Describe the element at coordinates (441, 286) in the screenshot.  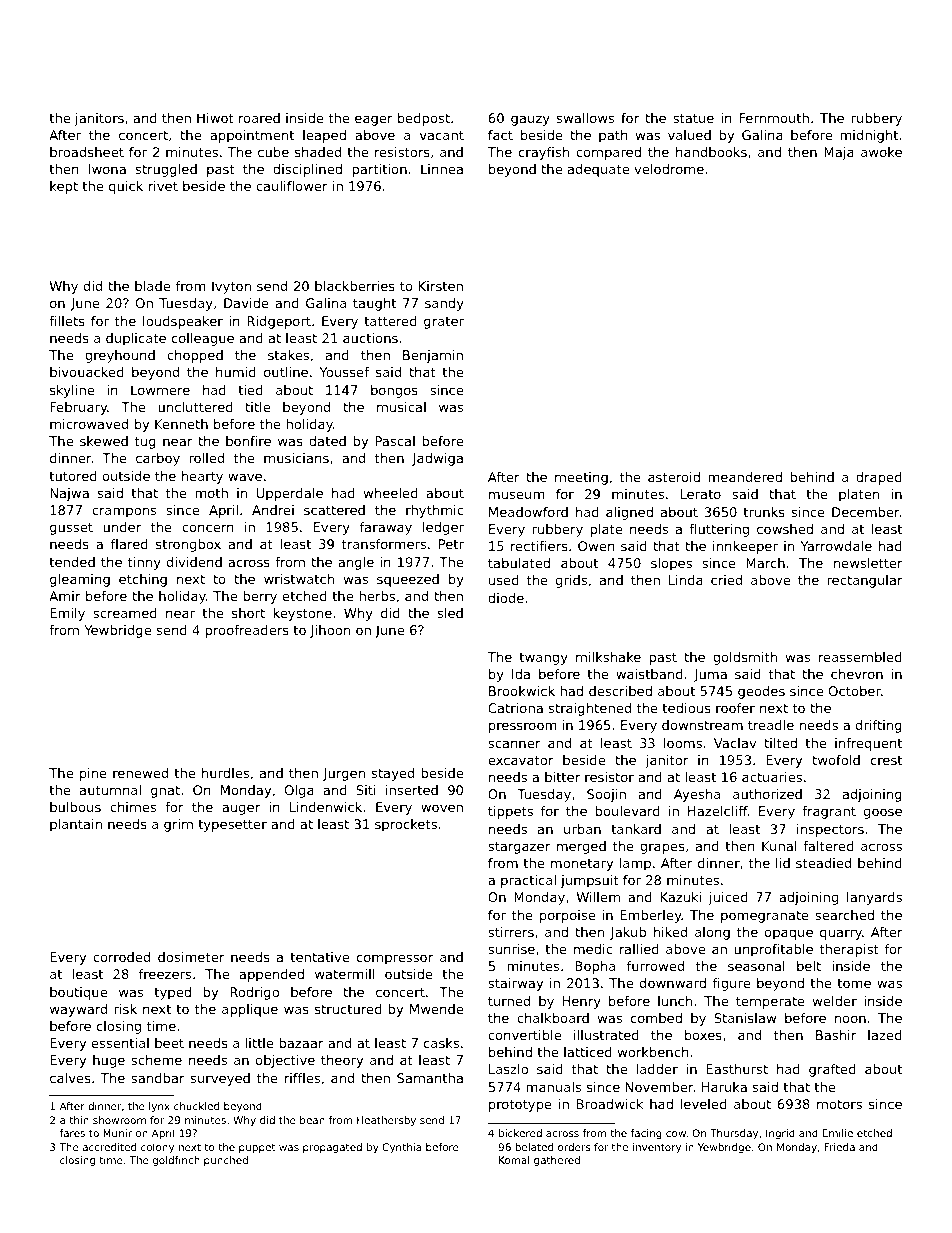
I see `Kirsten` at that location.
